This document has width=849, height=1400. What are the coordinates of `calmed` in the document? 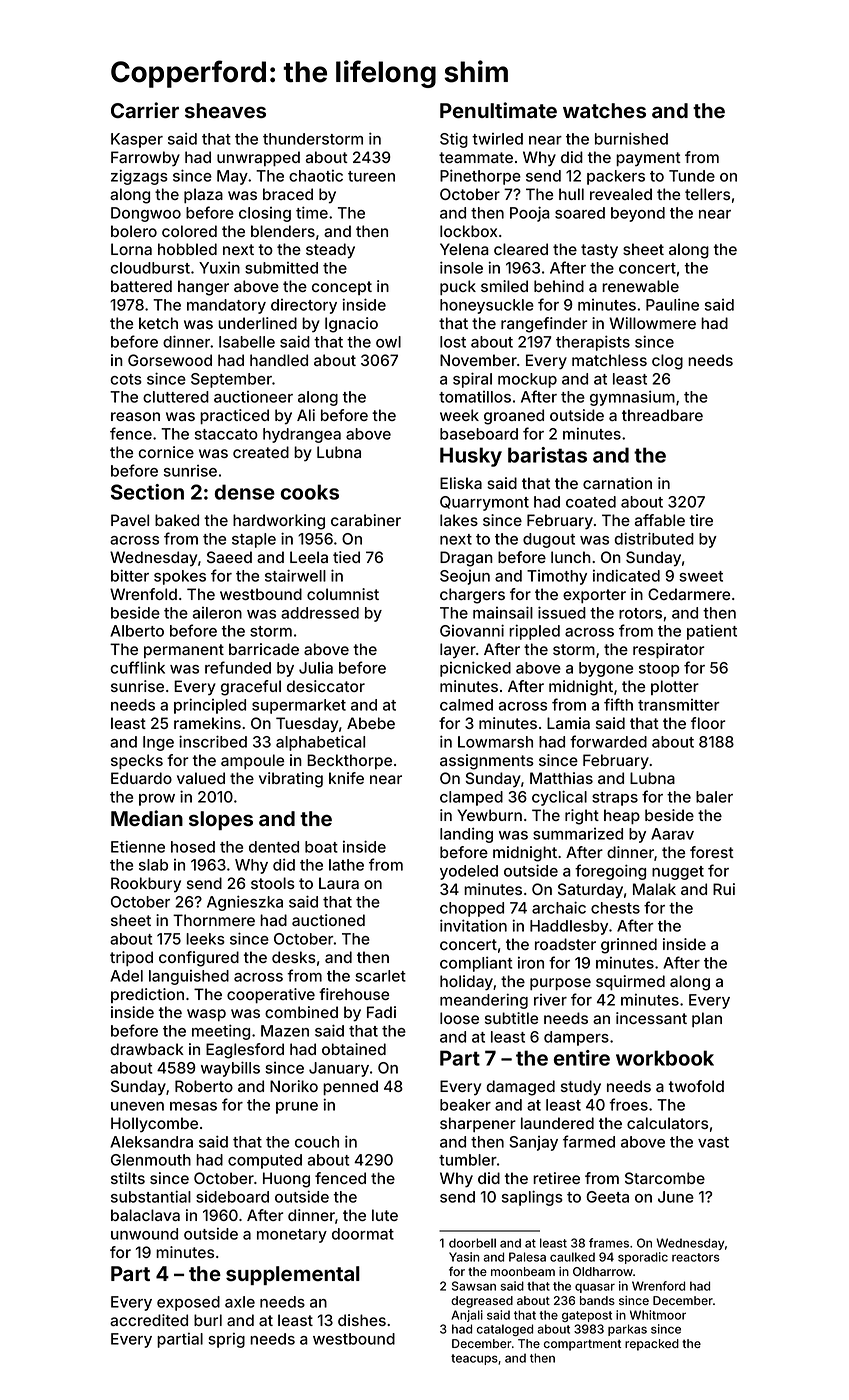 It's located at (466, 705).
